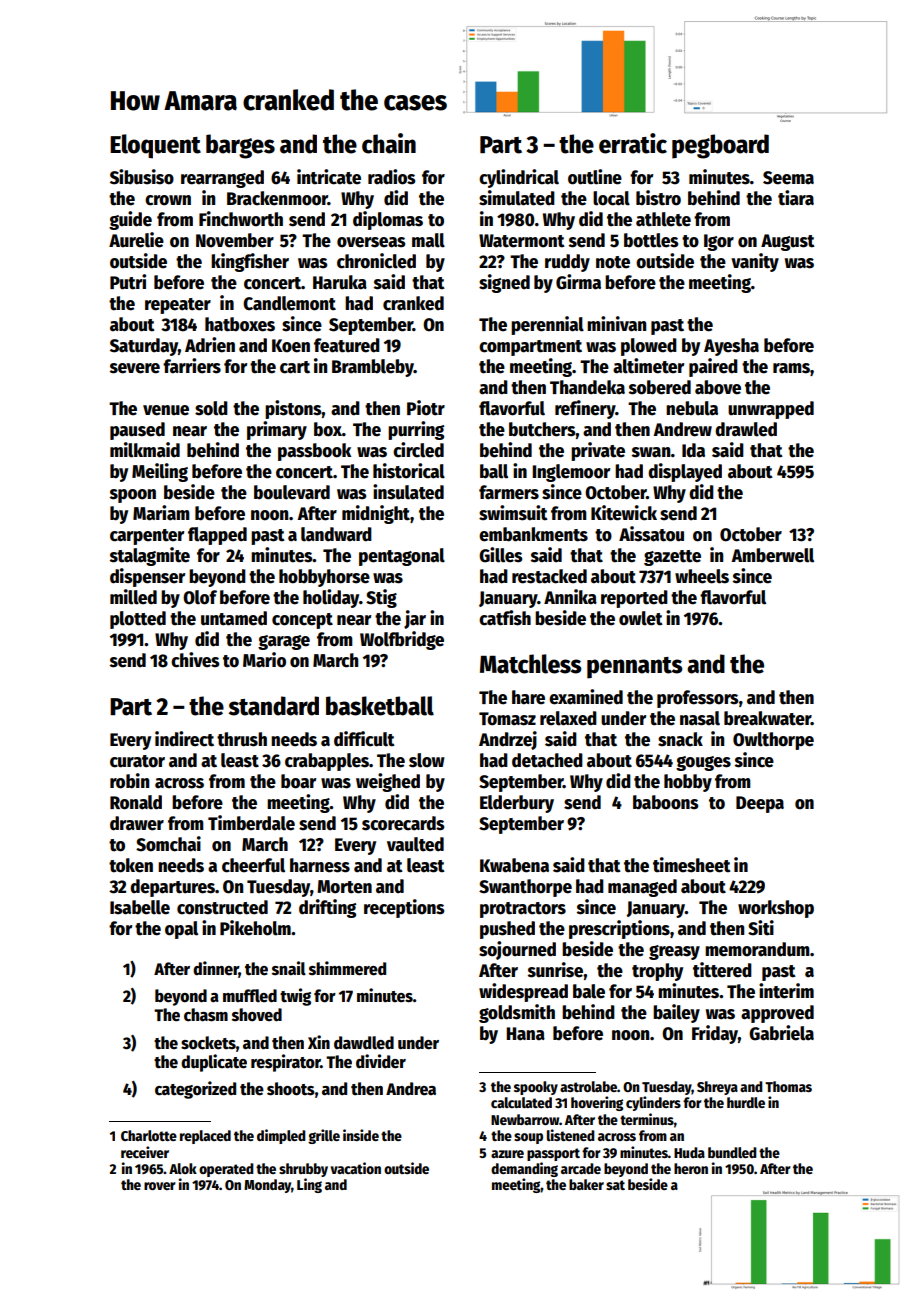 The width and height of the screenshot is (924, 1308). What do you see at coordinates (389, 143) in the screenshot?
I see `chain` at bounding box center [389, 143].
